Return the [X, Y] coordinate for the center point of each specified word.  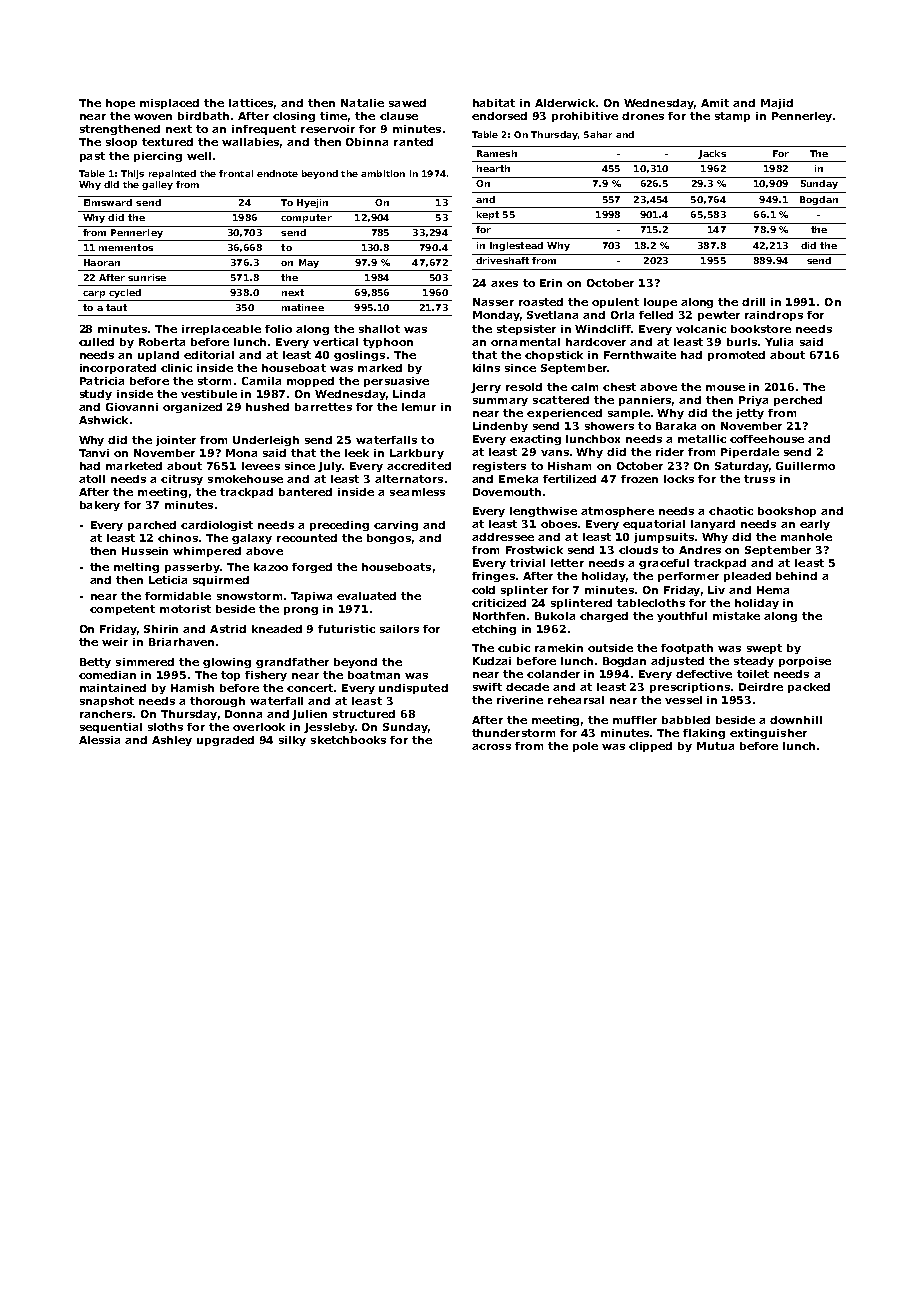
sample [629, 414]
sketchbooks [348, 740]
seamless [417, 492]
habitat [494, 103]
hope [120, 104]
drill [753, 302]
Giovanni [132, 407]
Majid [777, 104]
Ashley [172, 741]
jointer [176, 441]
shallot [379, 329]
